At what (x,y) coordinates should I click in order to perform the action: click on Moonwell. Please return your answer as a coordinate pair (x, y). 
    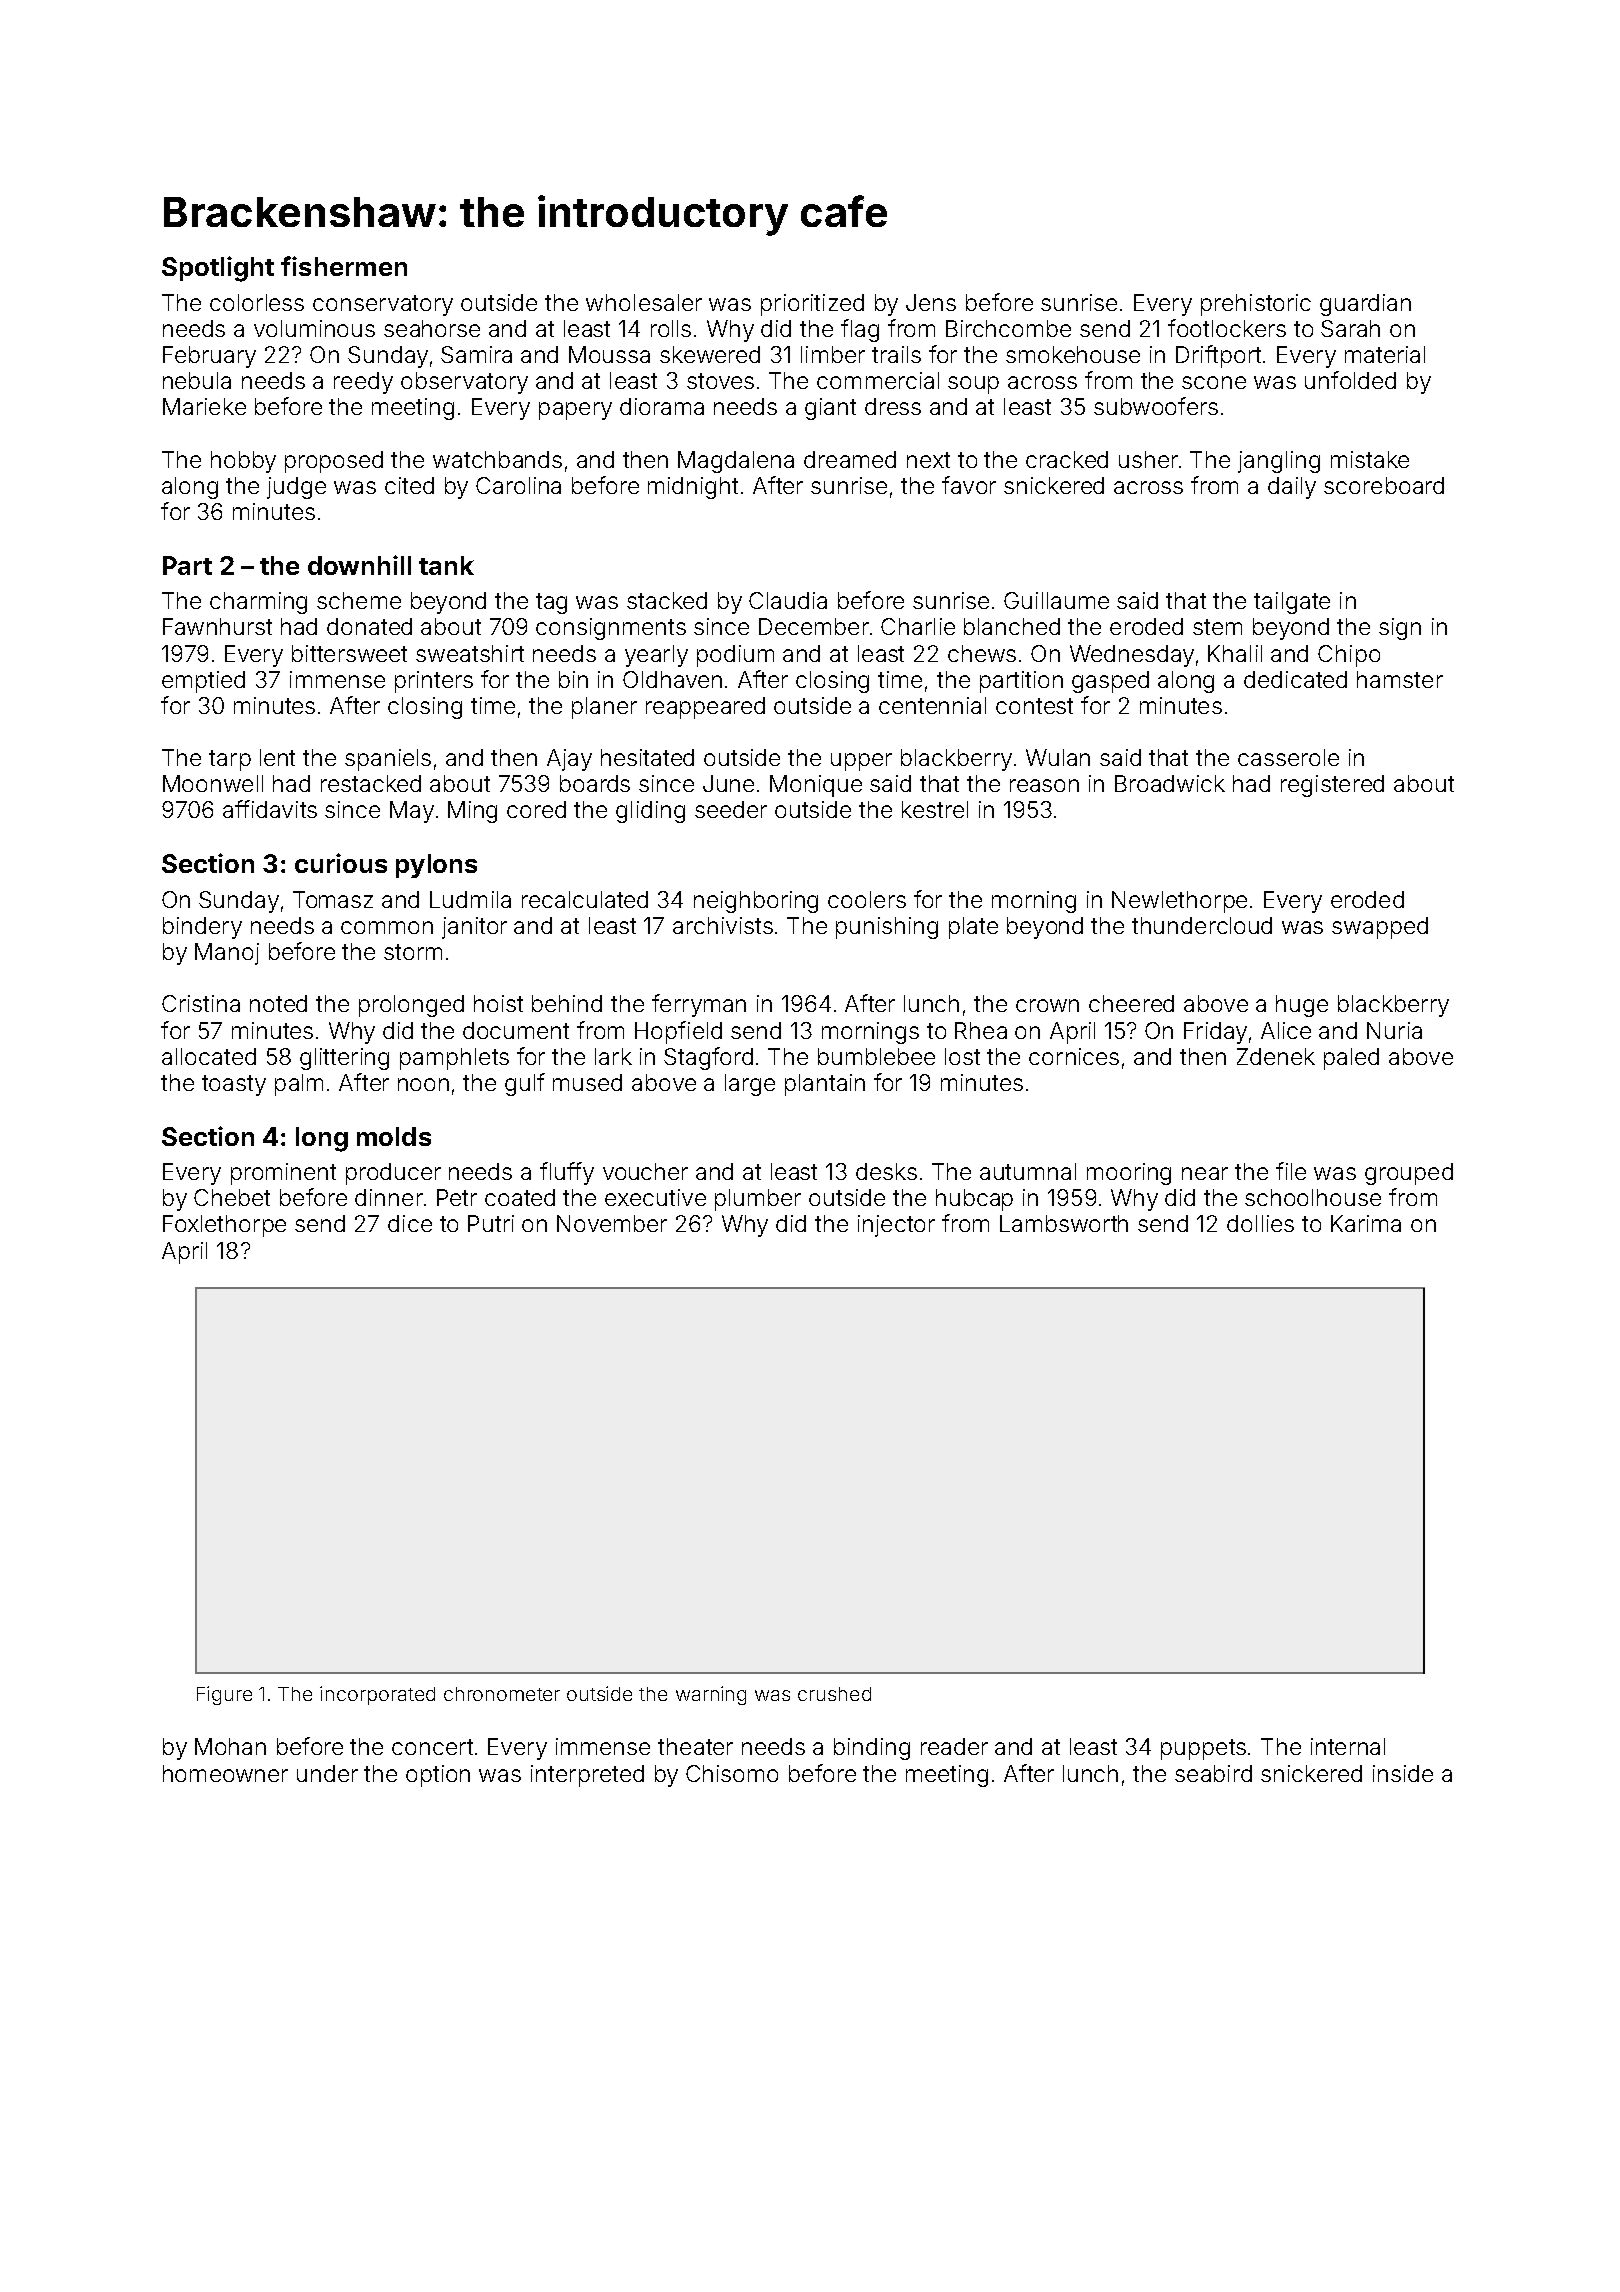
    Looking at the image, I should click on (213, 783).
